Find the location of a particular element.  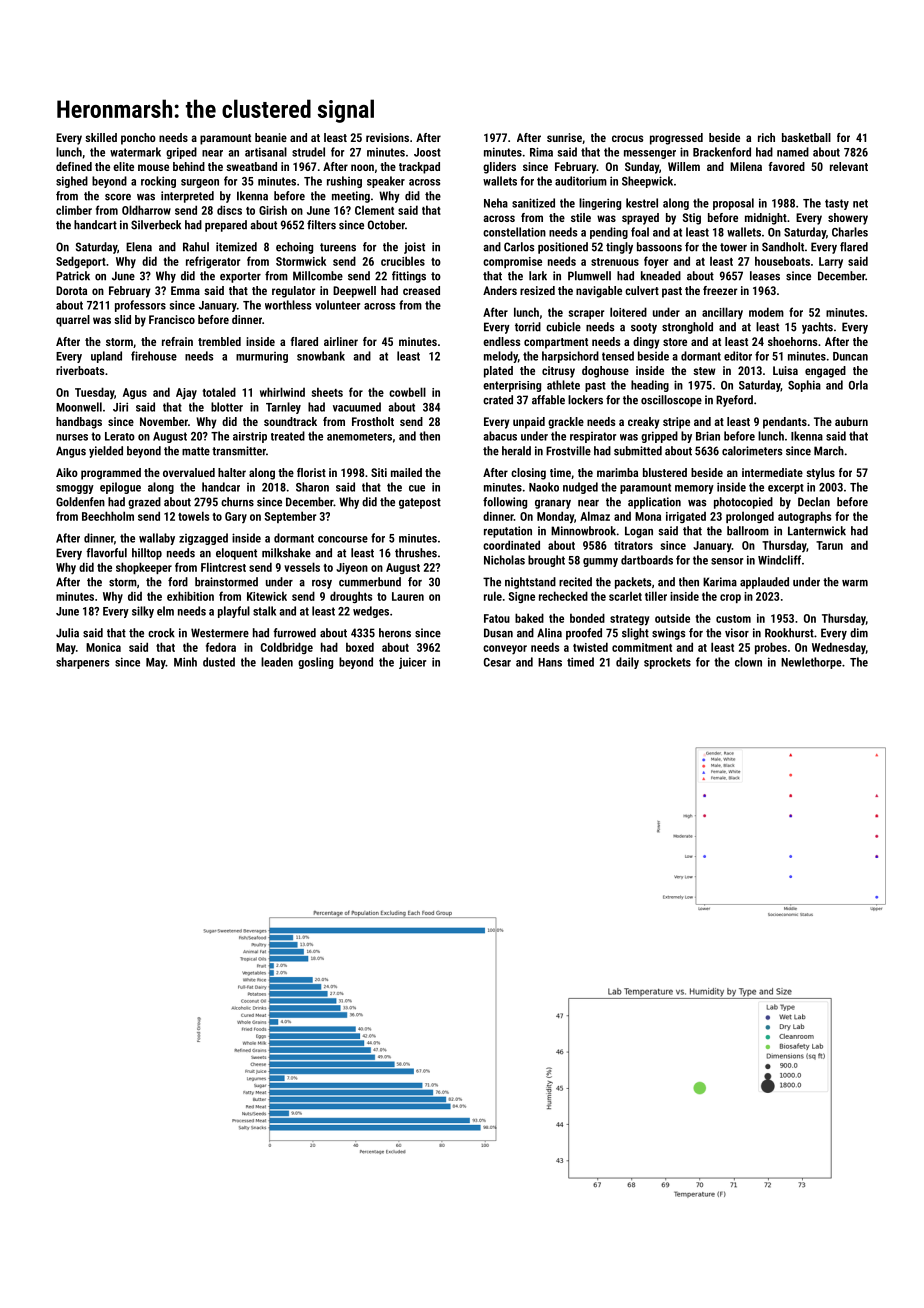

revisions is located at coordinates (387, 137).
